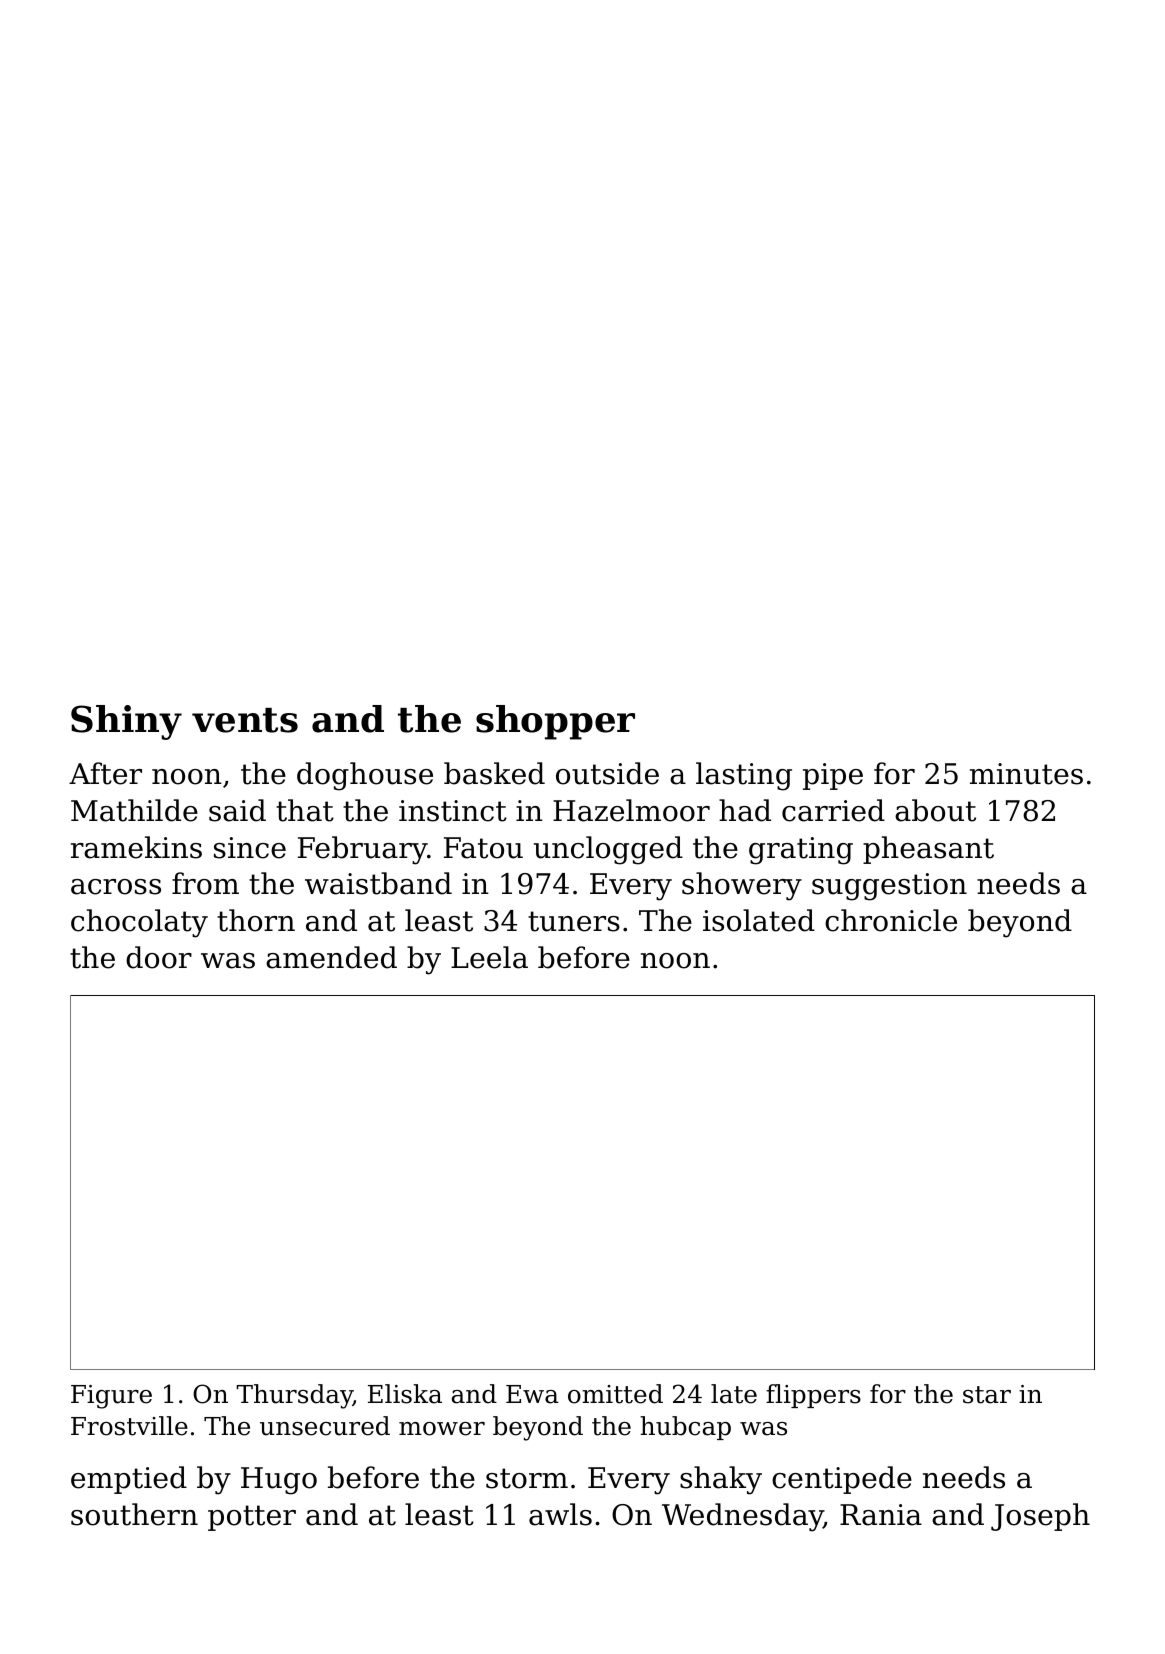  What do you see at coordinates (126, 722) in the document?
I see `Shiny` at bounding box center [126, 722].
